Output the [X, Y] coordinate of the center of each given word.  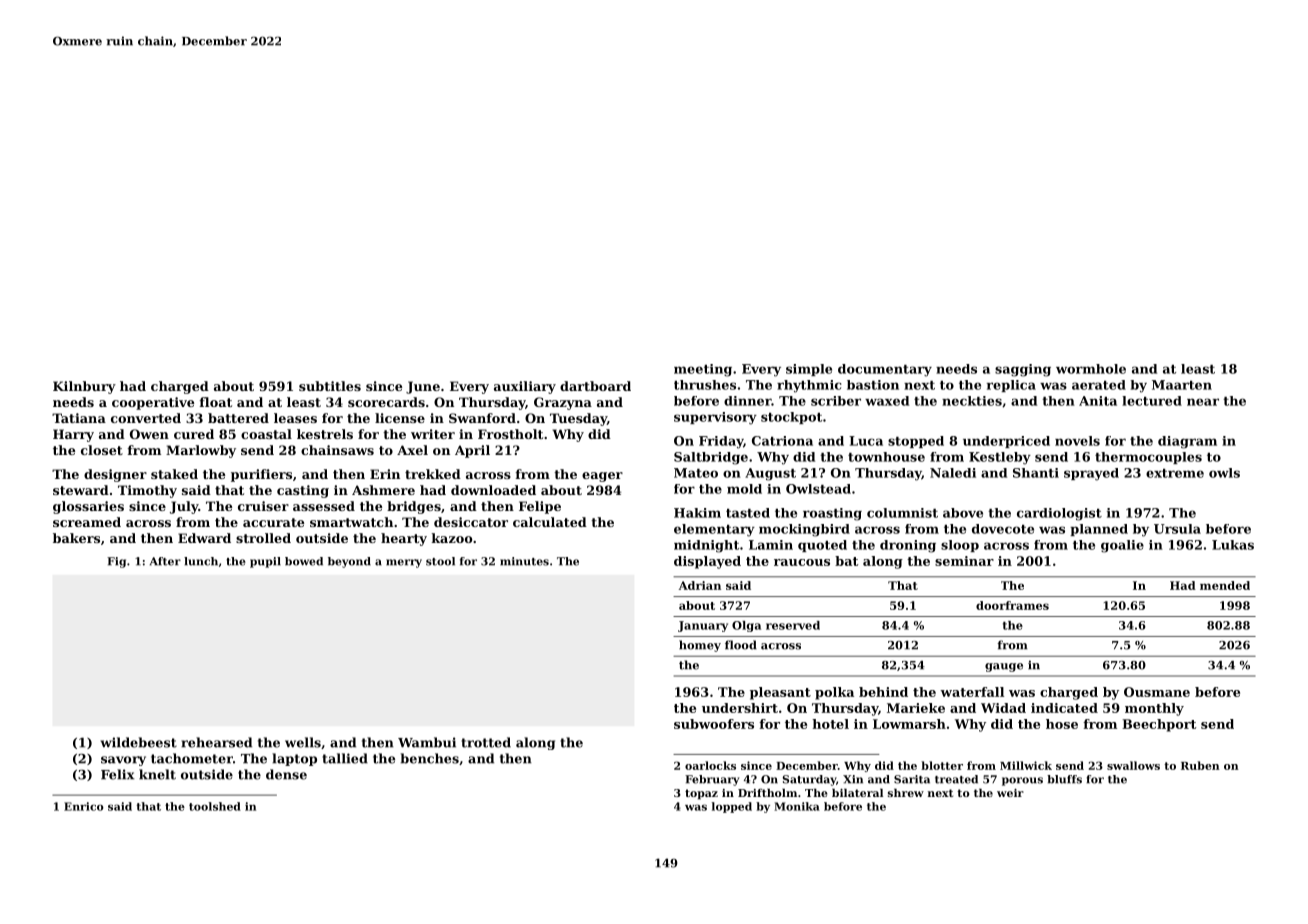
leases [295, 418]
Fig [116, 562]
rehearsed [216, 742]
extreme [1175, 473]
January [703, 626]
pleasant [780, 693]
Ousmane [1157, 692]
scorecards [386, 402]
